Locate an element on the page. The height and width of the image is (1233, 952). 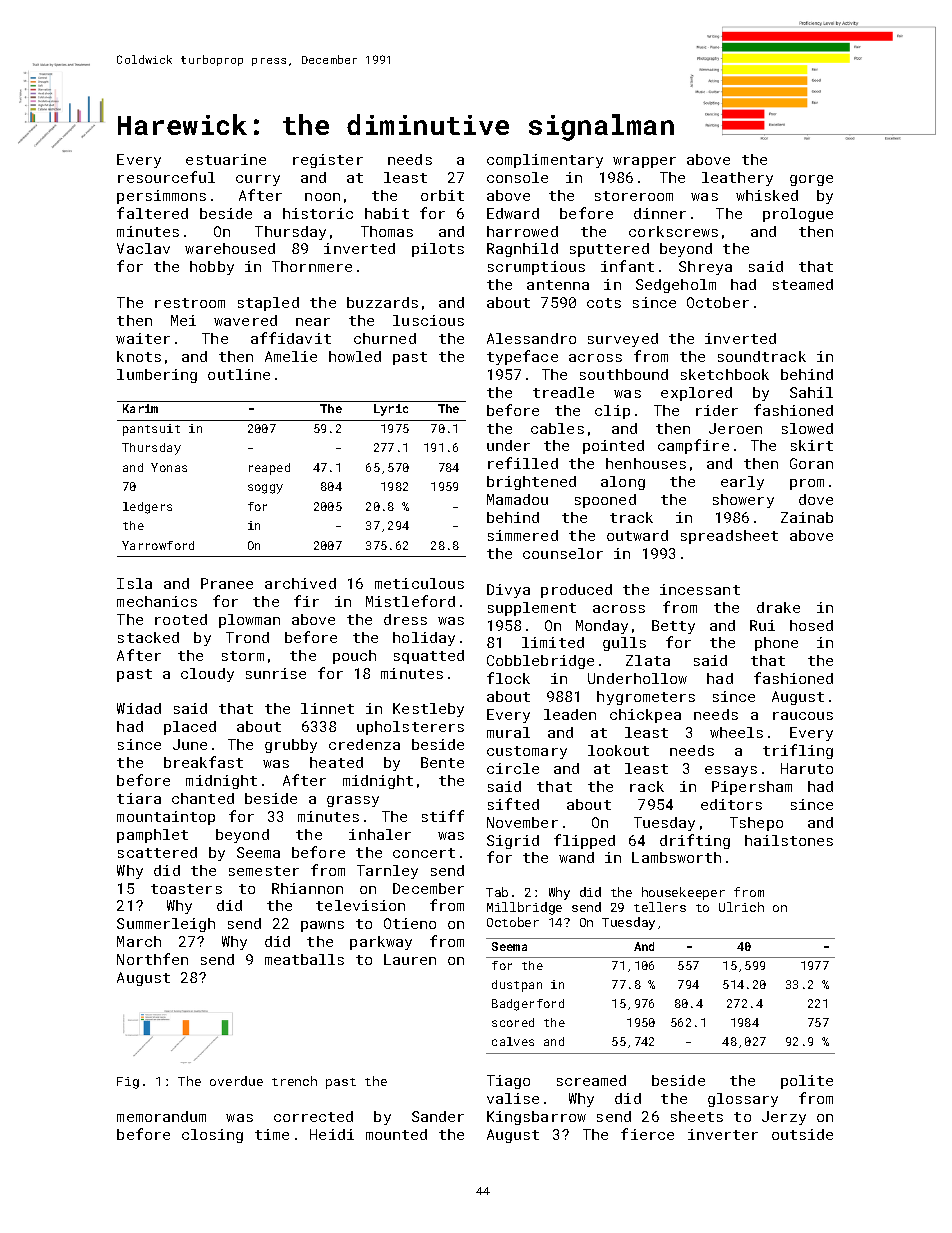
Pipersham is located at coordinates (752, 788).
